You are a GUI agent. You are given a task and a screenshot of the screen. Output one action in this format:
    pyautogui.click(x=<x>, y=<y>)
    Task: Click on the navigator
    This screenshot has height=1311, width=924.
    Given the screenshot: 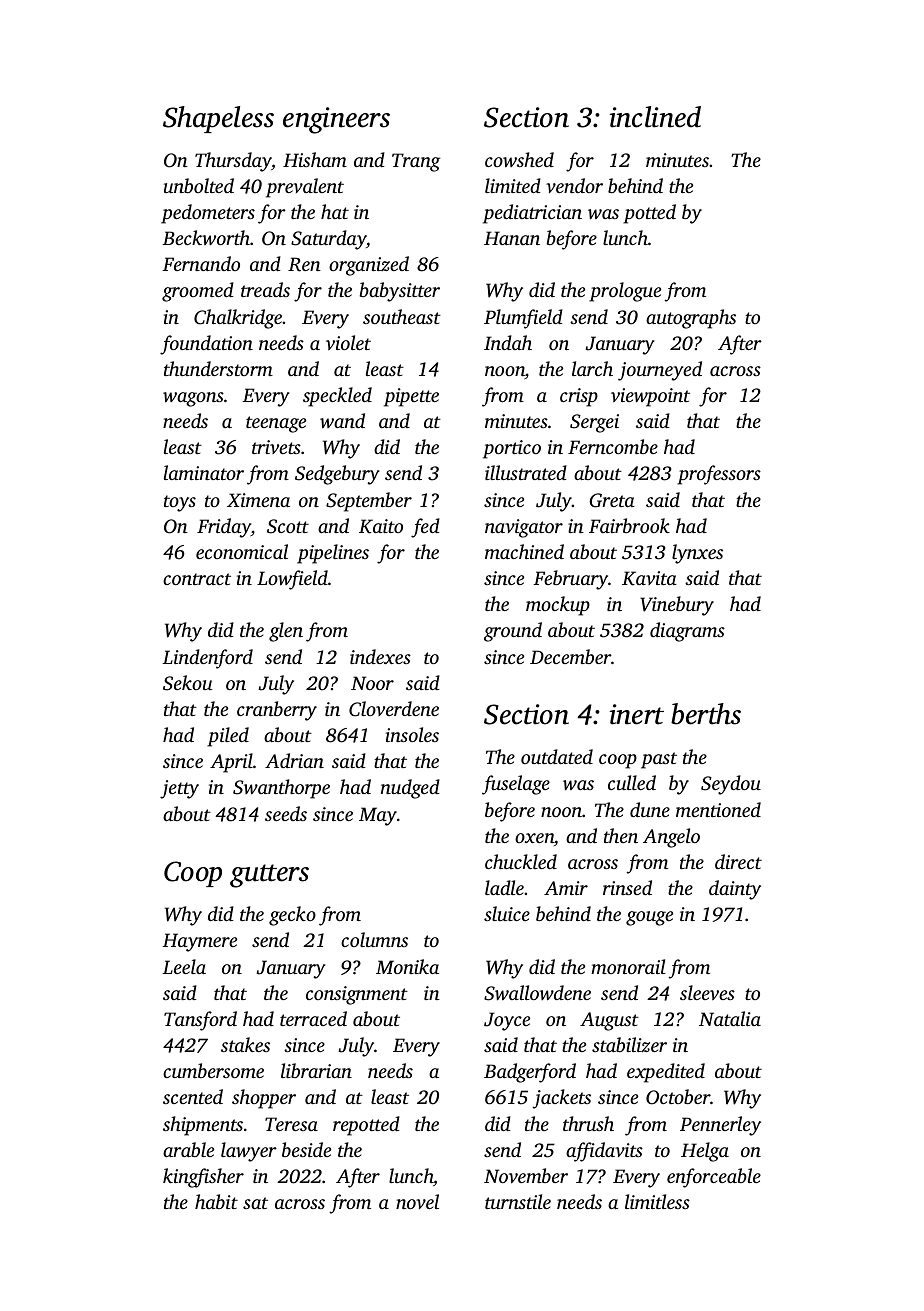 What is the action you would take?
    pyautogui.click(x=524, y=528)
